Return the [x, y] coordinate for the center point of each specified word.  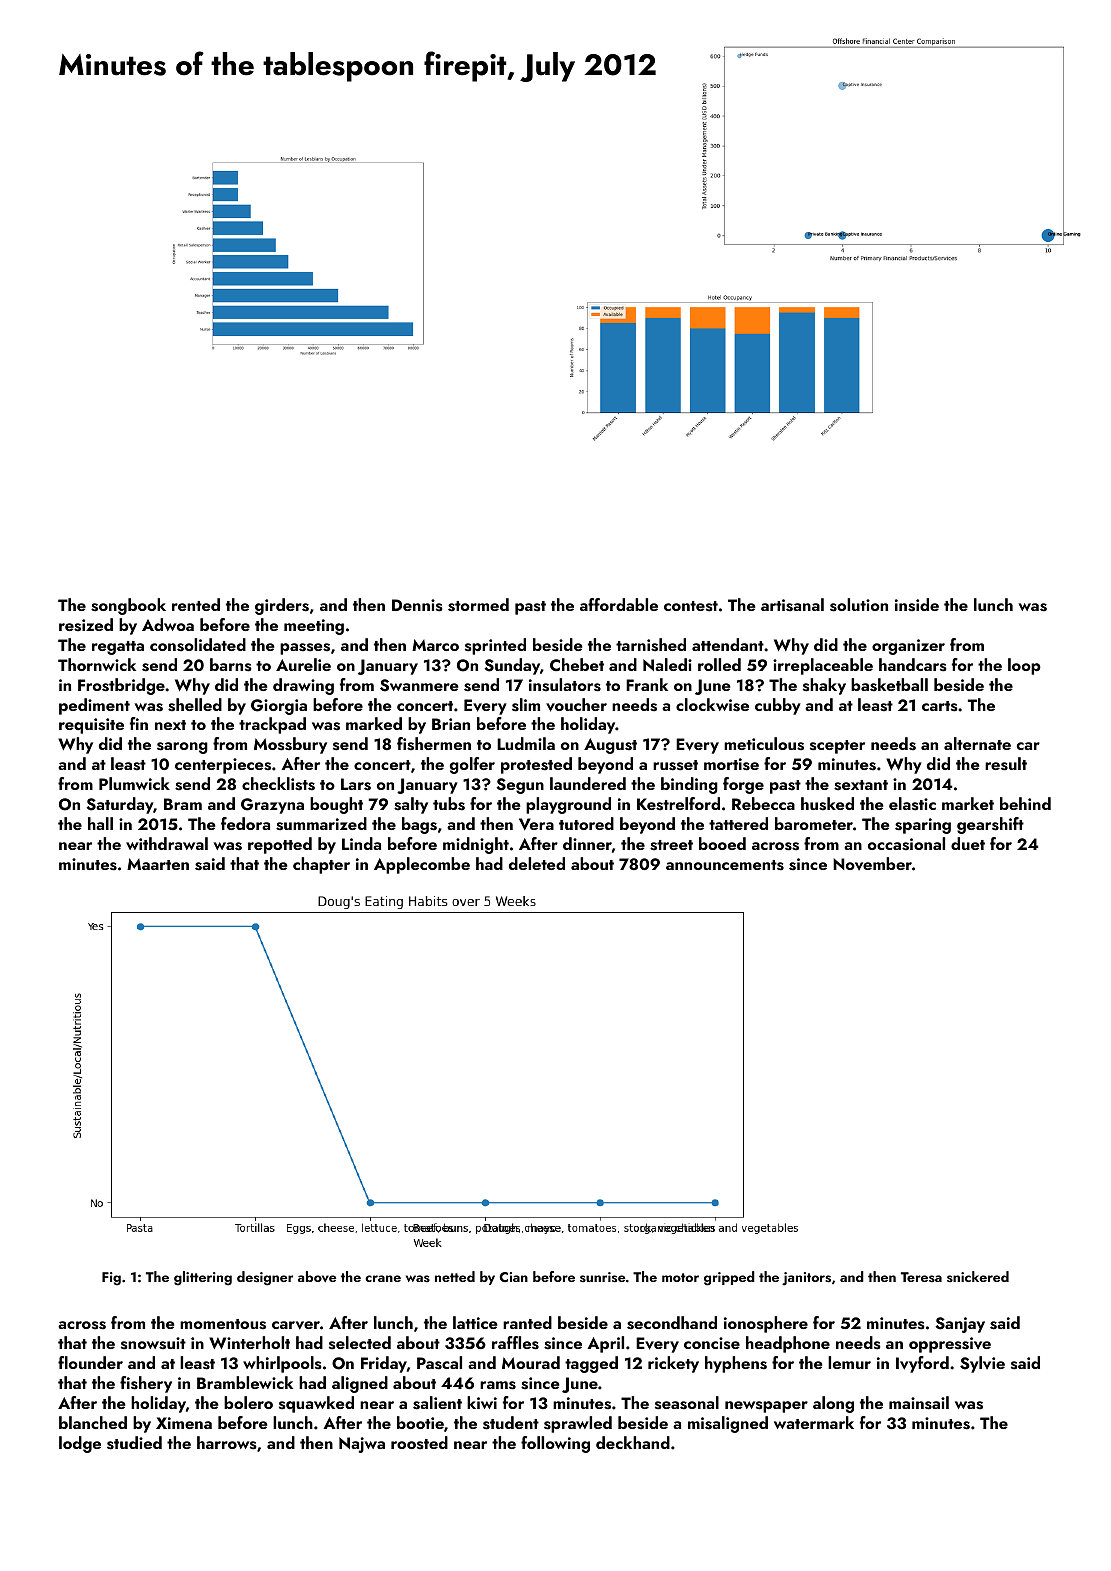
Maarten [158, 864]
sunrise [602, 1277]
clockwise [712, 705]
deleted [537, 863]
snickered [978, 1276]
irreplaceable [823, 666]
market [968, 803]
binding [689, 785]
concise [712, 1343]
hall [100, 823]
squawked [316, 1404]
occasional [906, 844]
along [833, 1404]
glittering [203, 1278]
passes [305, 649]
